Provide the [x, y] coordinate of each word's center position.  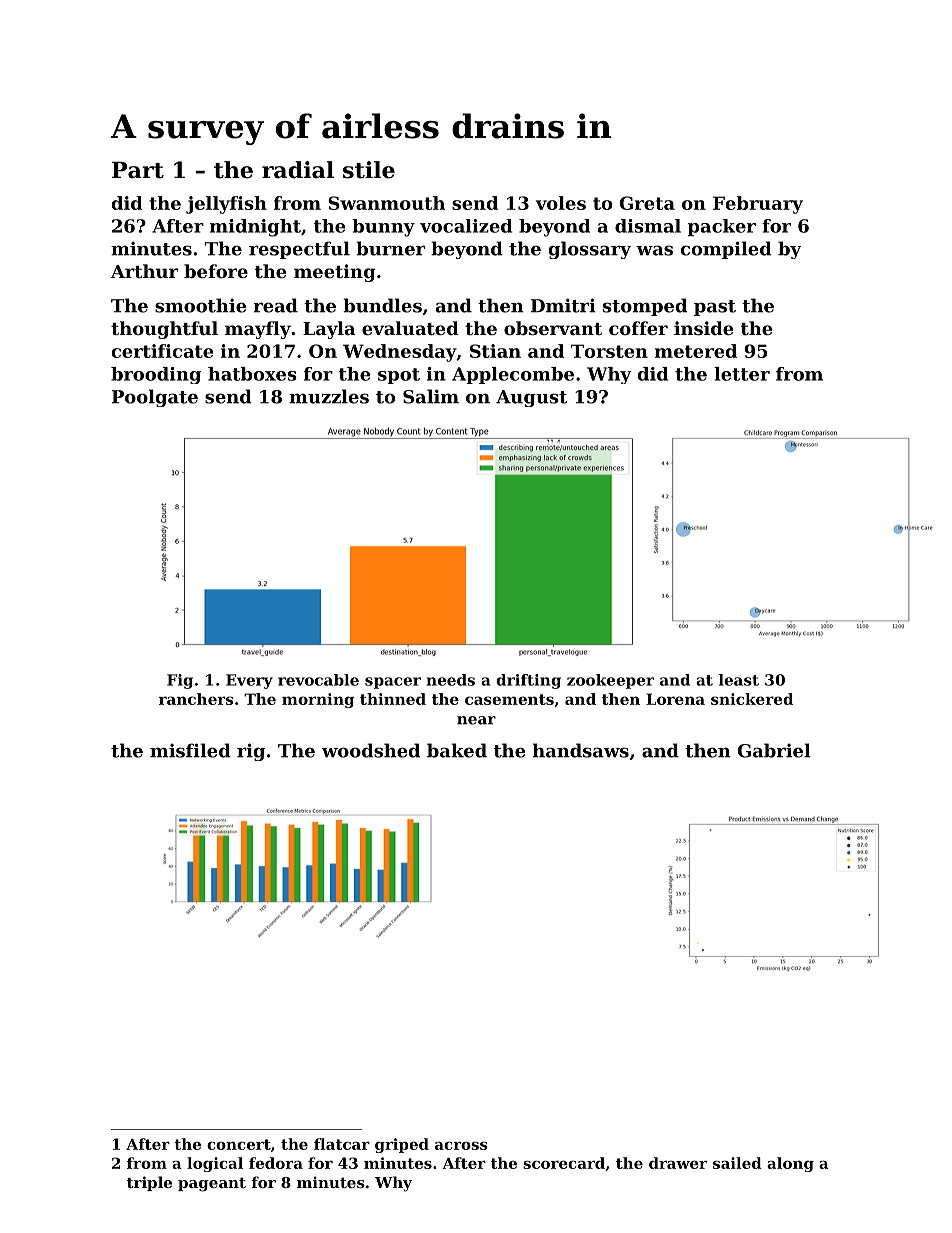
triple [149, 1183]
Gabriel [774, 750]
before [216, 271]
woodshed [371, 750]
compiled [726, 250]
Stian [495, 351]
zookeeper [610, 681]
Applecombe [513, 375]
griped [402, 1145]
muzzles [329, 396]
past [715, 308]
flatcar [342, 1144]
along [790, 1164]
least [739, 680]
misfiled [190, 750]
